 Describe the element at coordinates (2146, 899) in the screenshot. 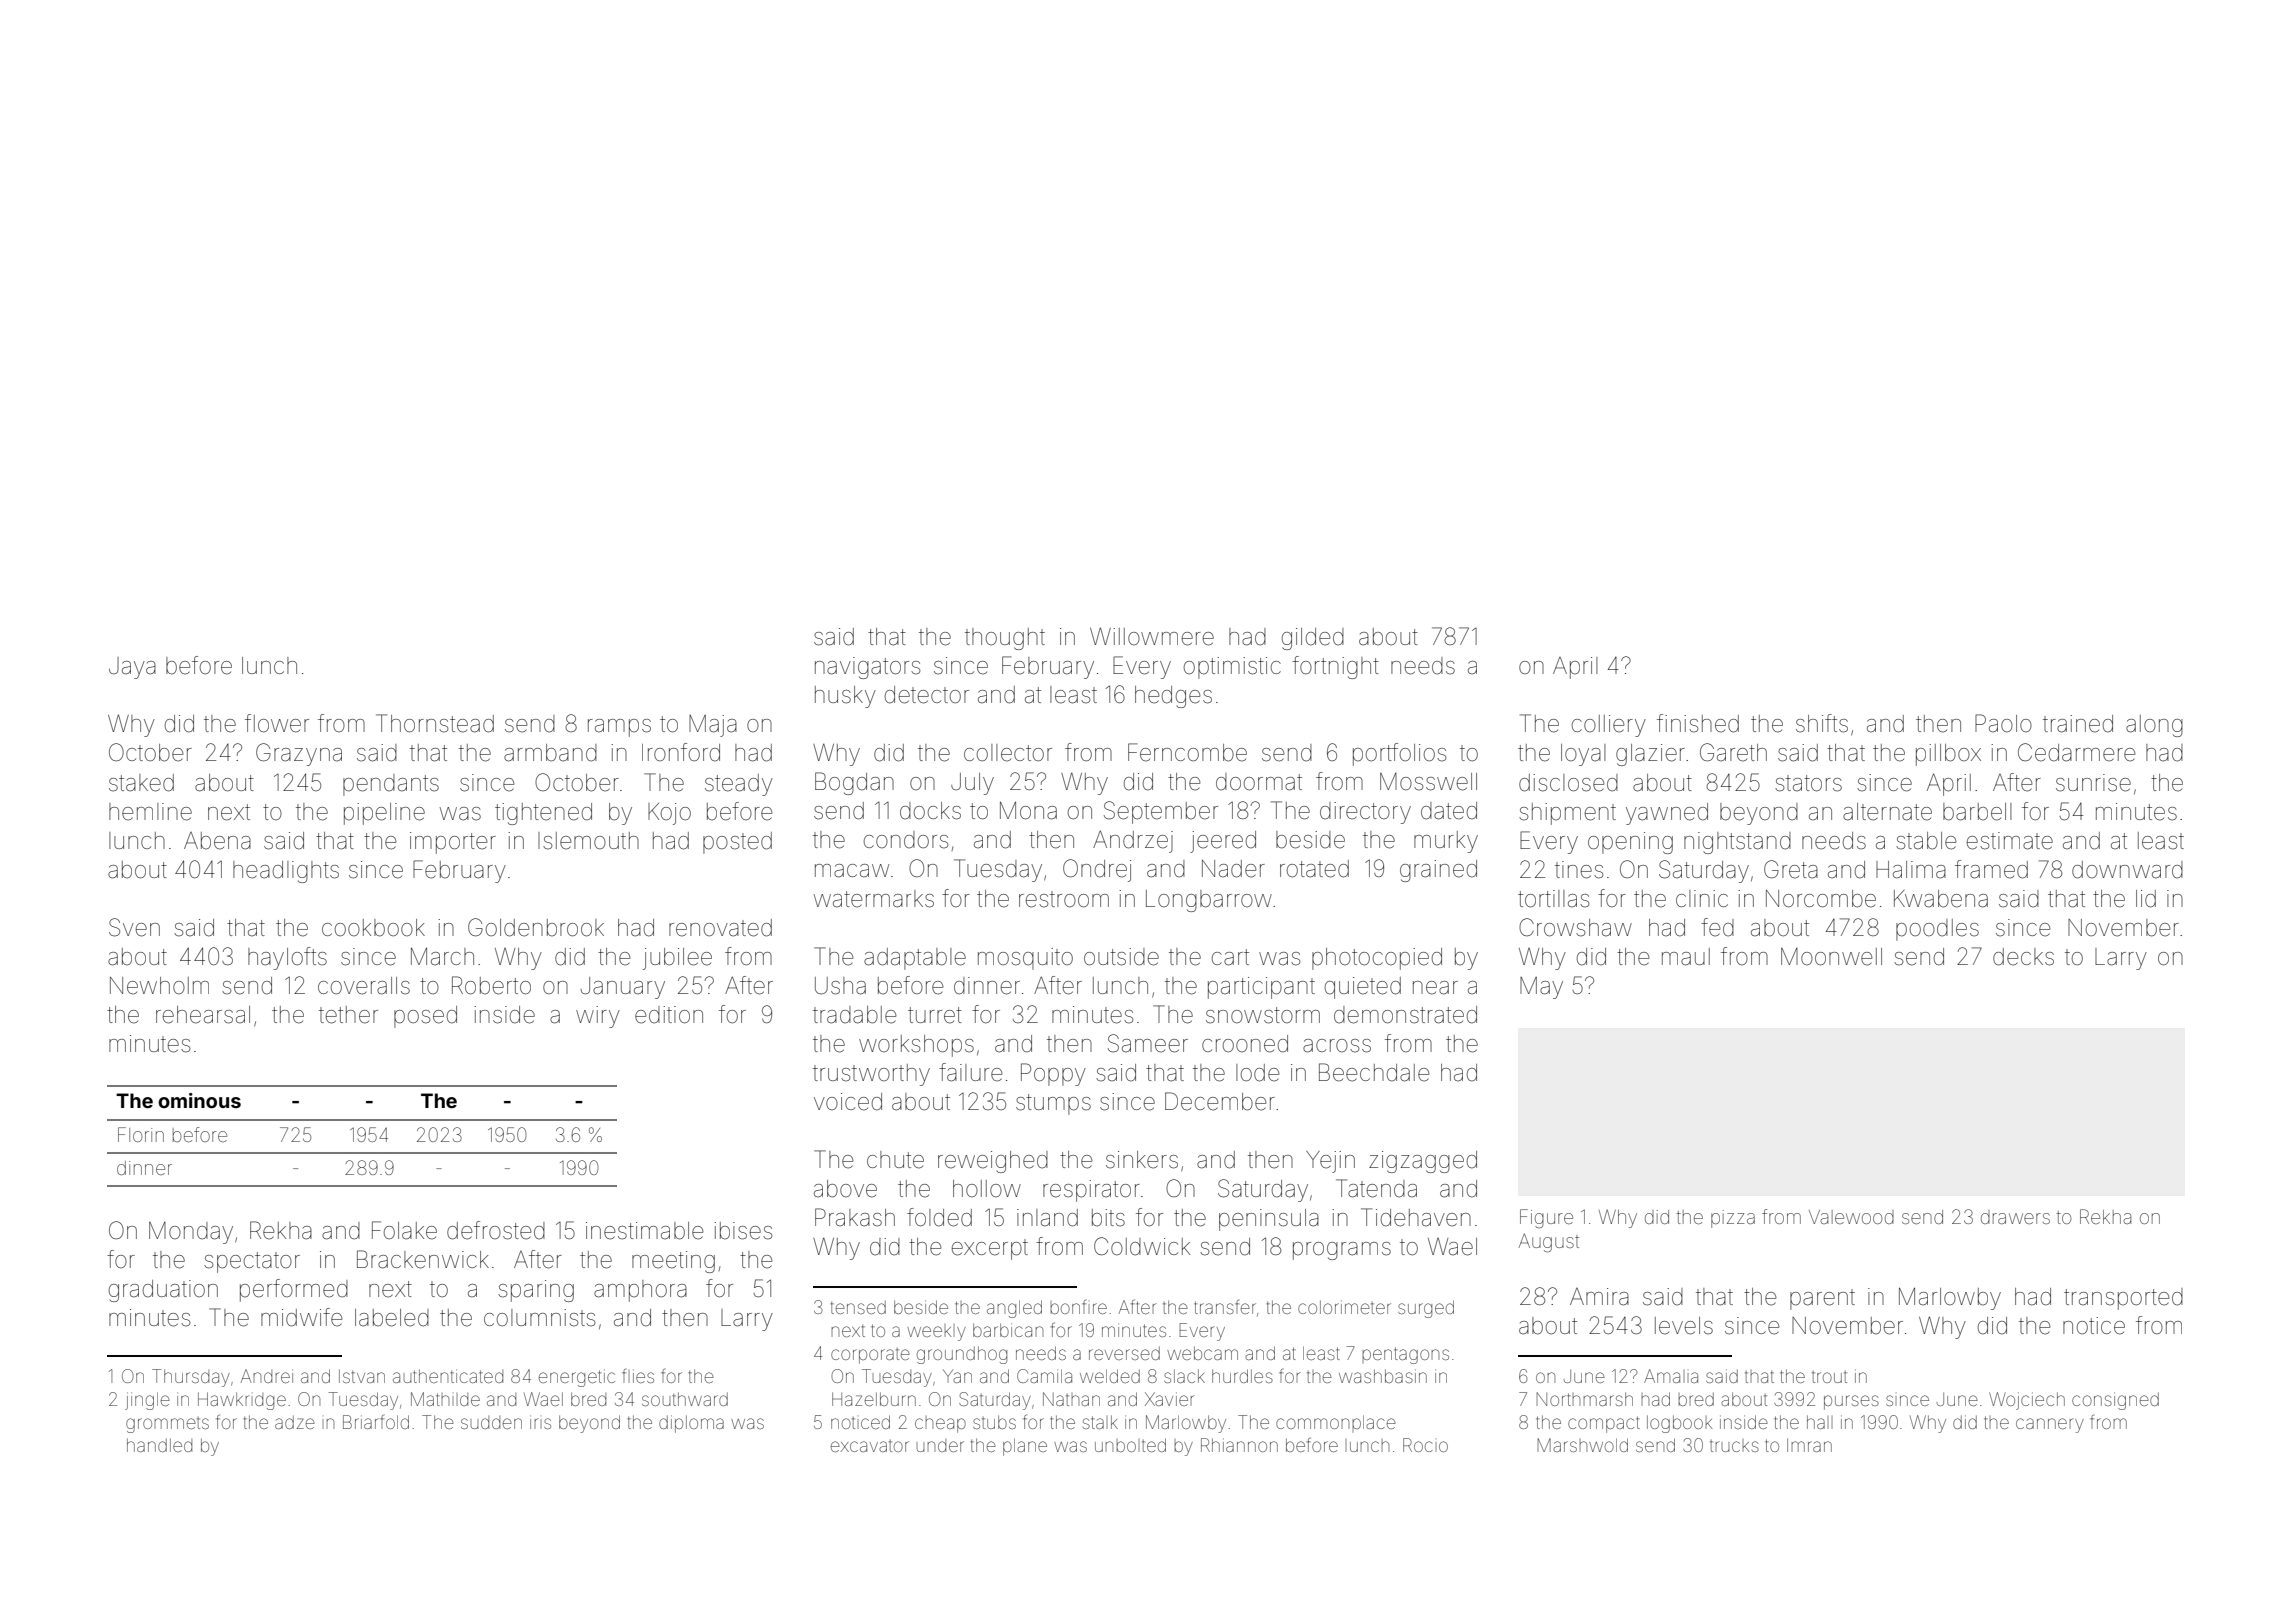

I see `lid` at that location.
